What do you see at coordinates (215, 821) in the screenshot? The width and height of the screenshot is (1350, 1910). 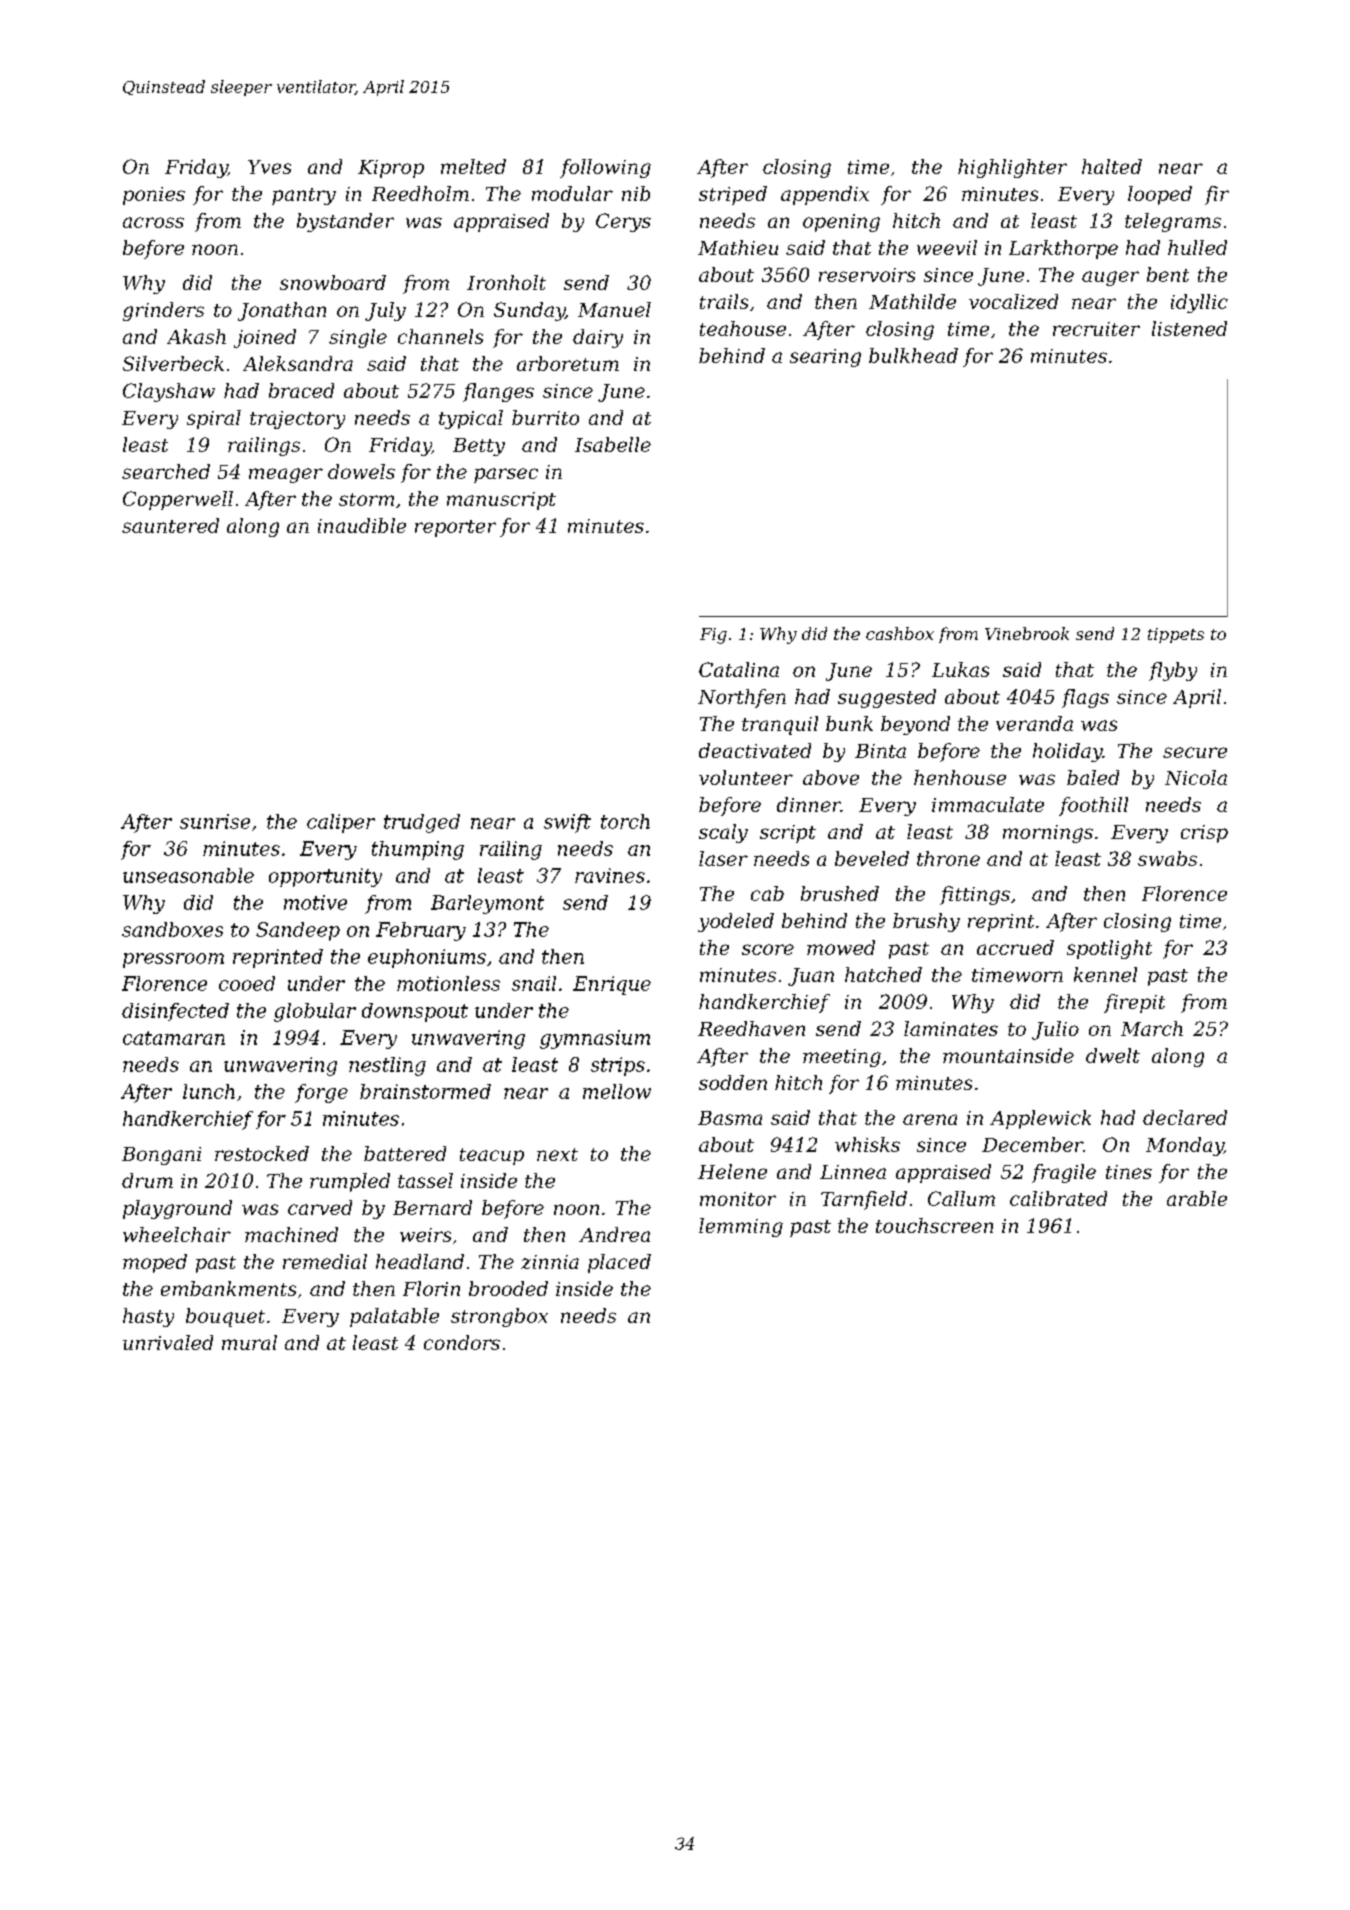 I see `sunrise` at bounding box center [215, 821].
